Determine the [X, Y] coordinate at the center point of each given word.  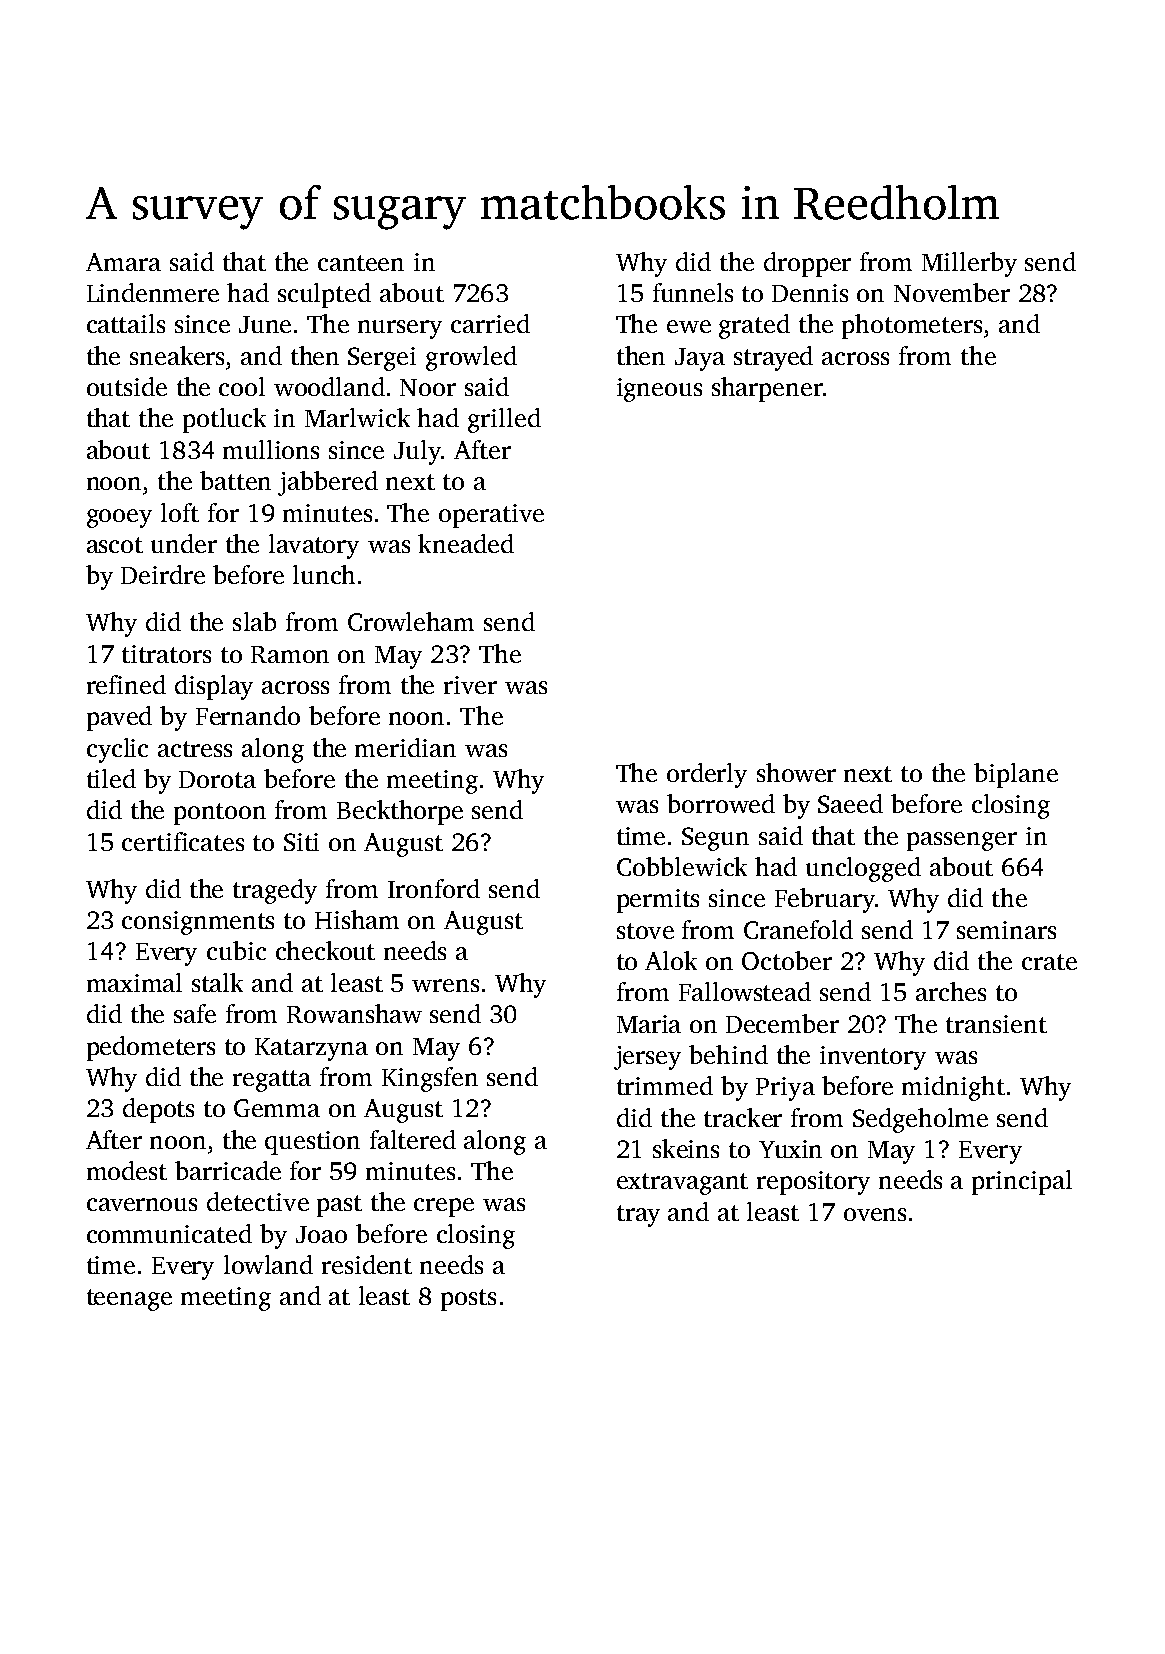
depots [158, 1110]
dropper [807, 264]
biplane [1016, 775]
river [470, 685]
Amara [123, 262]
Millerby [969, 264]
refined [126, 684]
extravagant [682, 1184]
